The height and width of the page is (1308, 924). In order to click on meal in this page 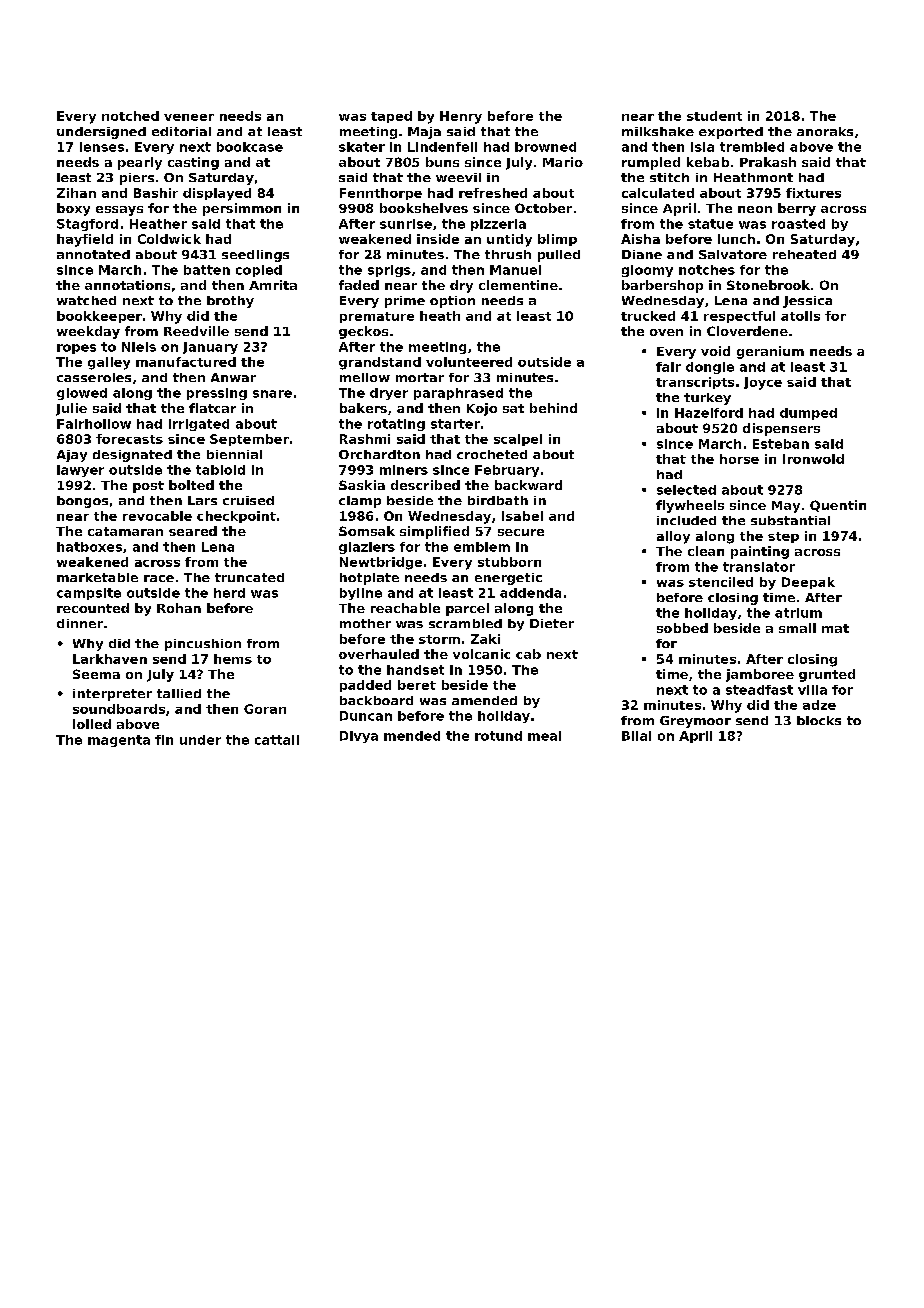, I will do `click(544, 736)`.
